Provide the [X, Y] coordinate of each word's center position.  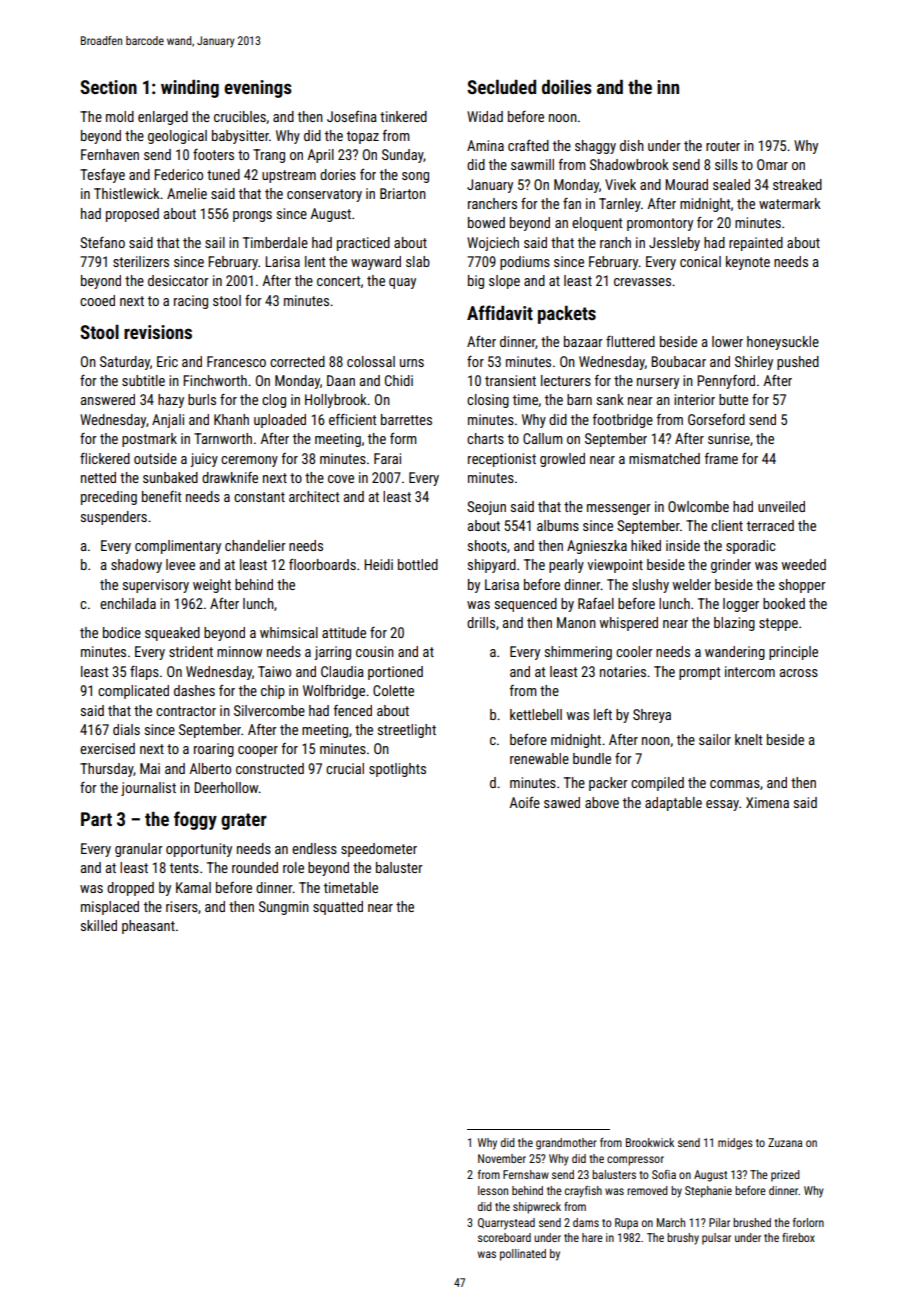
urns [412, 363]
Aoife [524, 802]
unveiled [781, 506]
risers [182, 906]
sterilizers [141, 261]
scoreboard [504, 1237]
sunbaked [170, 477]
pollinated [523, 1255]
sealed [731, 184]
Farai [387, 458]
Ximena [767, 802]
